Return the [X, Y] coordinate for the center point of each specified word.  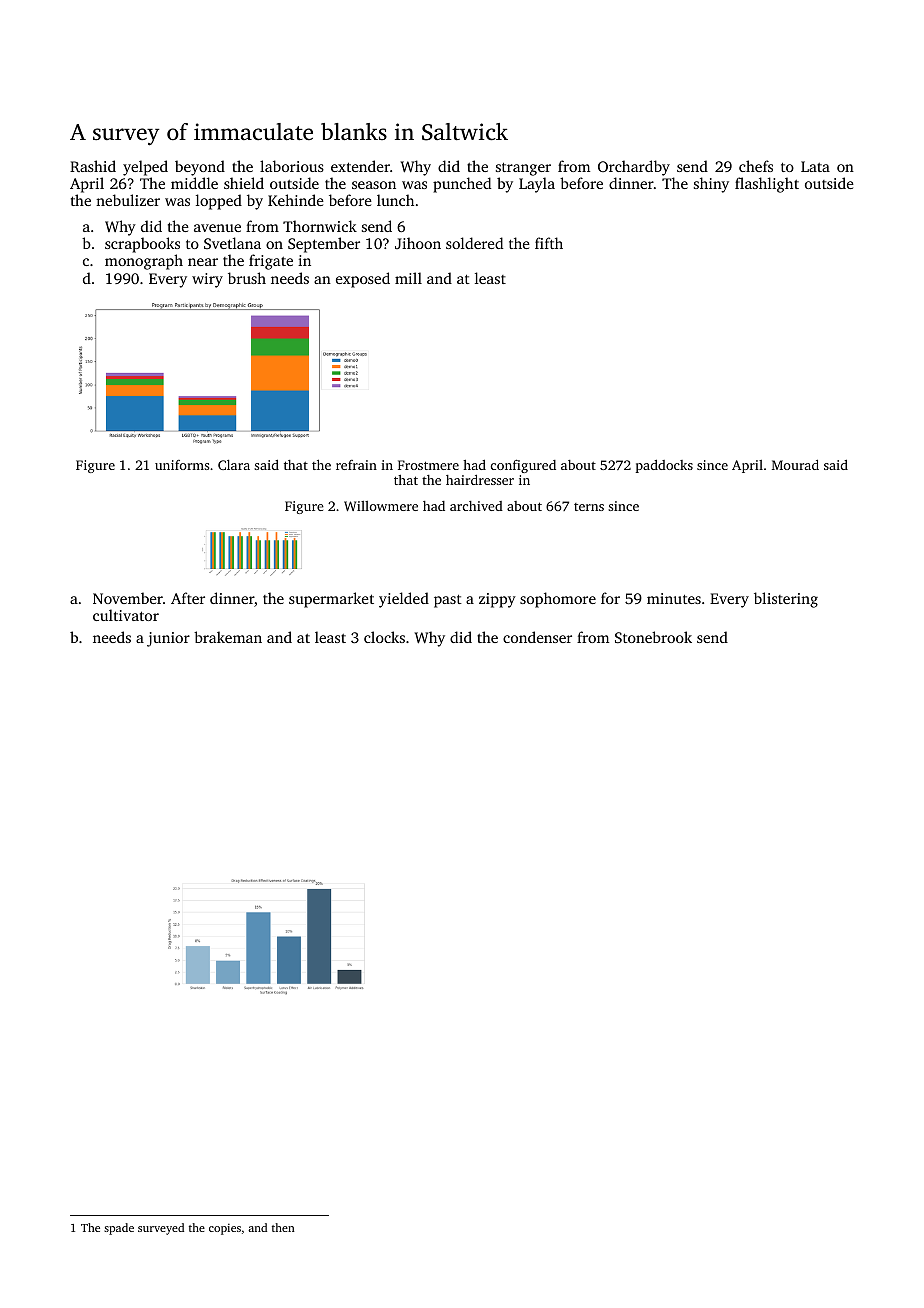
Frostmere [428, 465]
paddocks [664, 466]
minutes [674, 598]
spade [119, 1229]
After [188, 598]
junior [168, 639]
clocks [384, 637]
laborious [292, 166]
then [283, 1227]
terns [589, 507]
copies [225, 1229]
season [374, 185]
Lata [815, 166]
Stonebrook [653, 637]
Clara [234, 465]
